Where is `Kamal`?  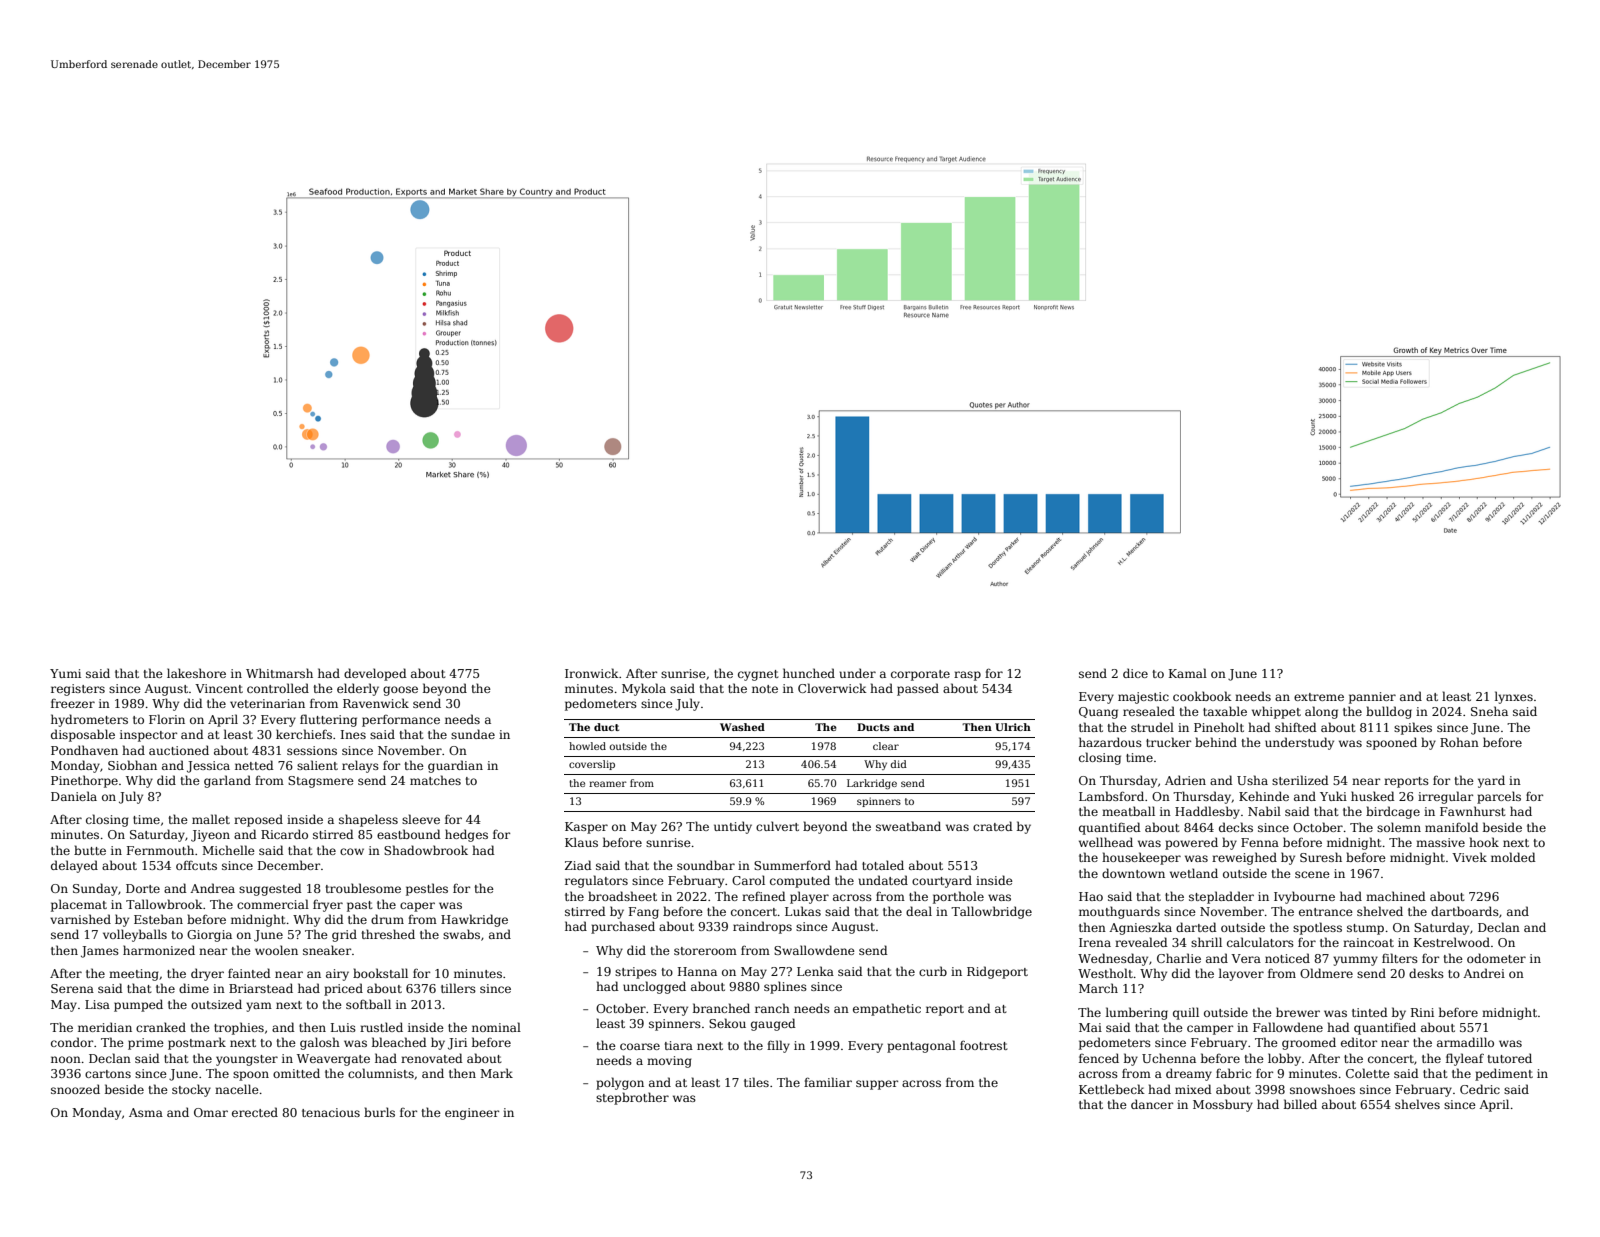
Kamal is located at coordinates (1188, 673).
